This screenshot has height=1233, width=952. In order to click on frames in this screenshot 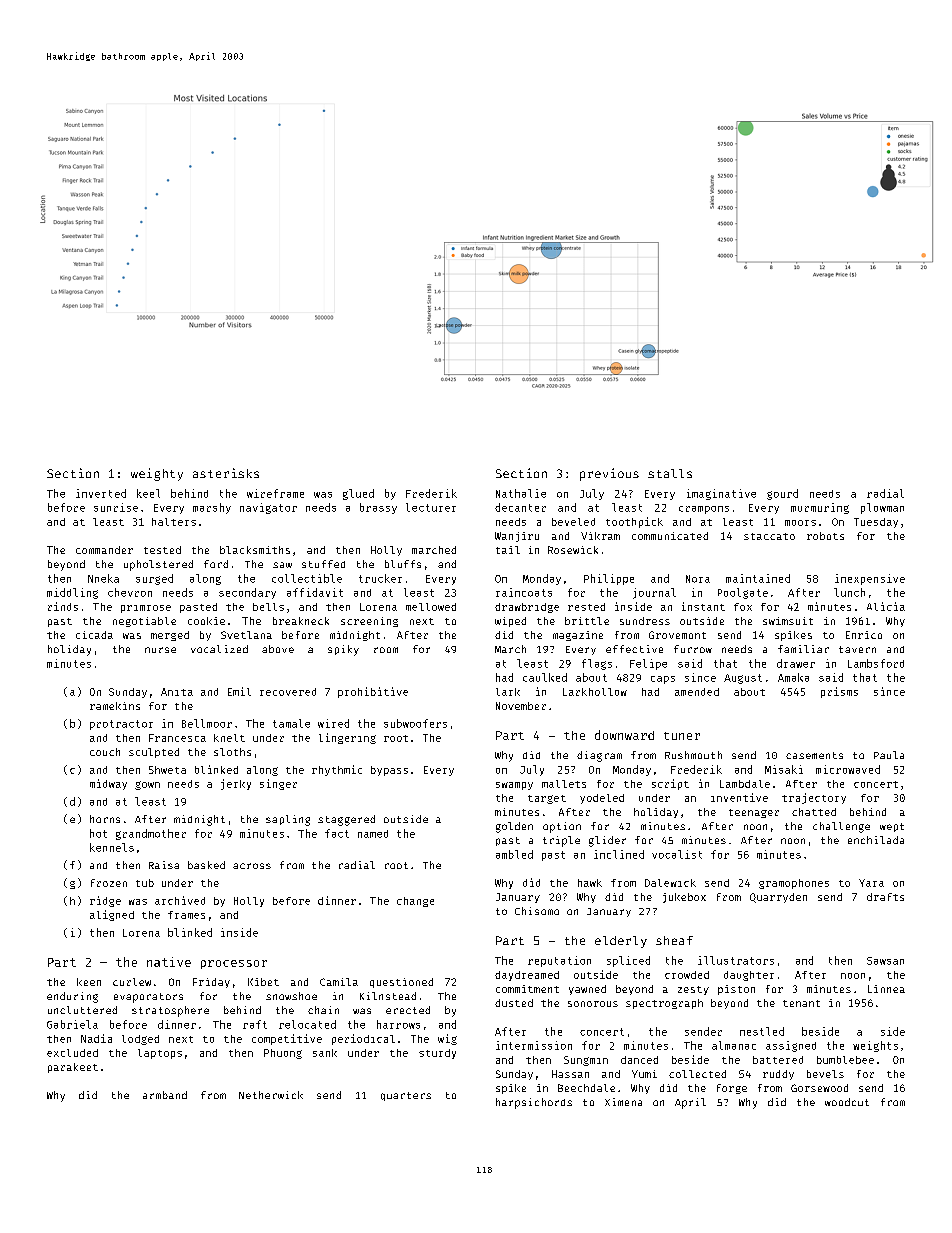, I will do `click(186, 915)`.
